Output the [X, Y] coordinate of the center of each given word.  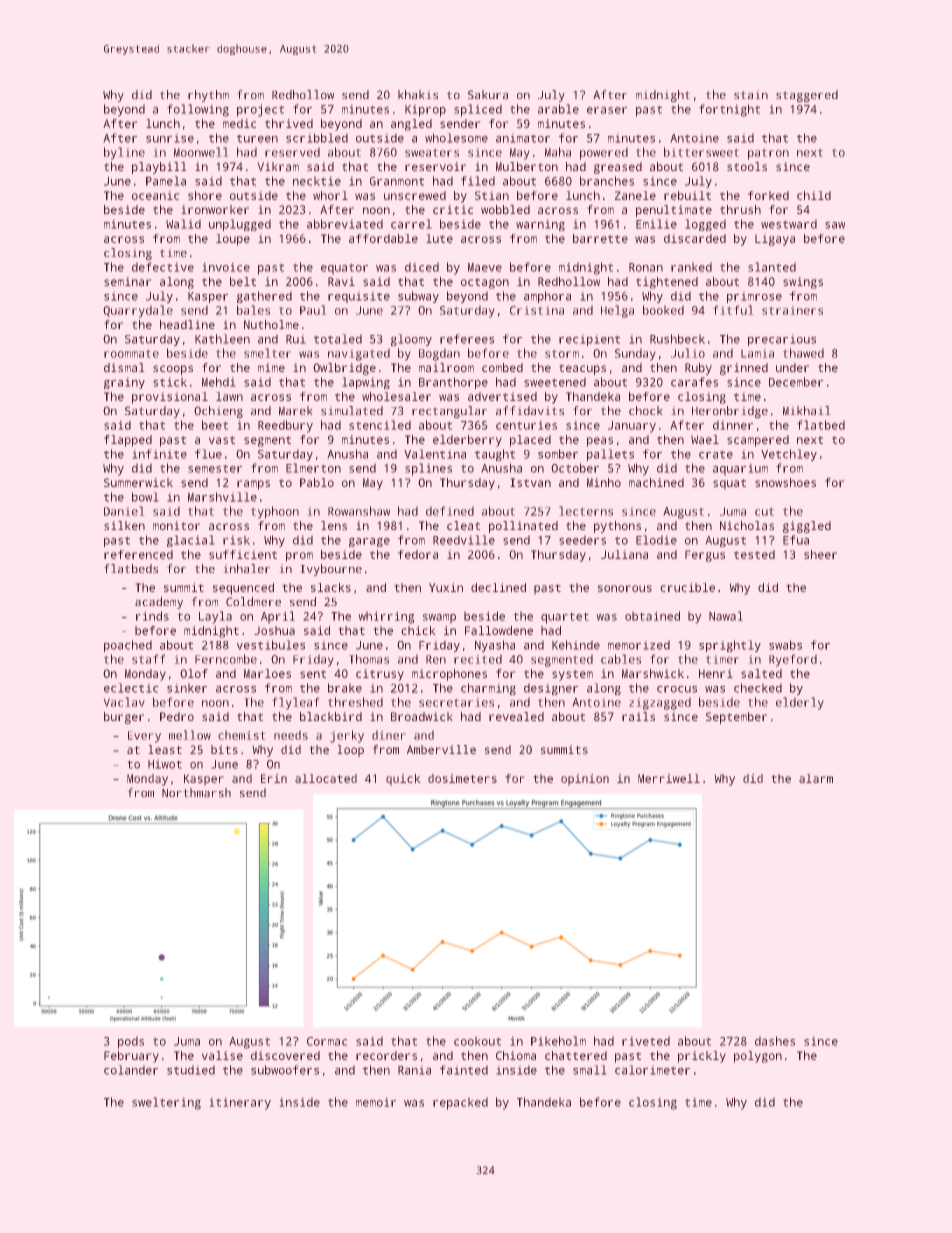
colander [131, 1070]
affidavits [530, 410]
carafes [694, 382]
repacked [460, 1104]
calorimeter [652, 1070]
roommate [131, 354]
